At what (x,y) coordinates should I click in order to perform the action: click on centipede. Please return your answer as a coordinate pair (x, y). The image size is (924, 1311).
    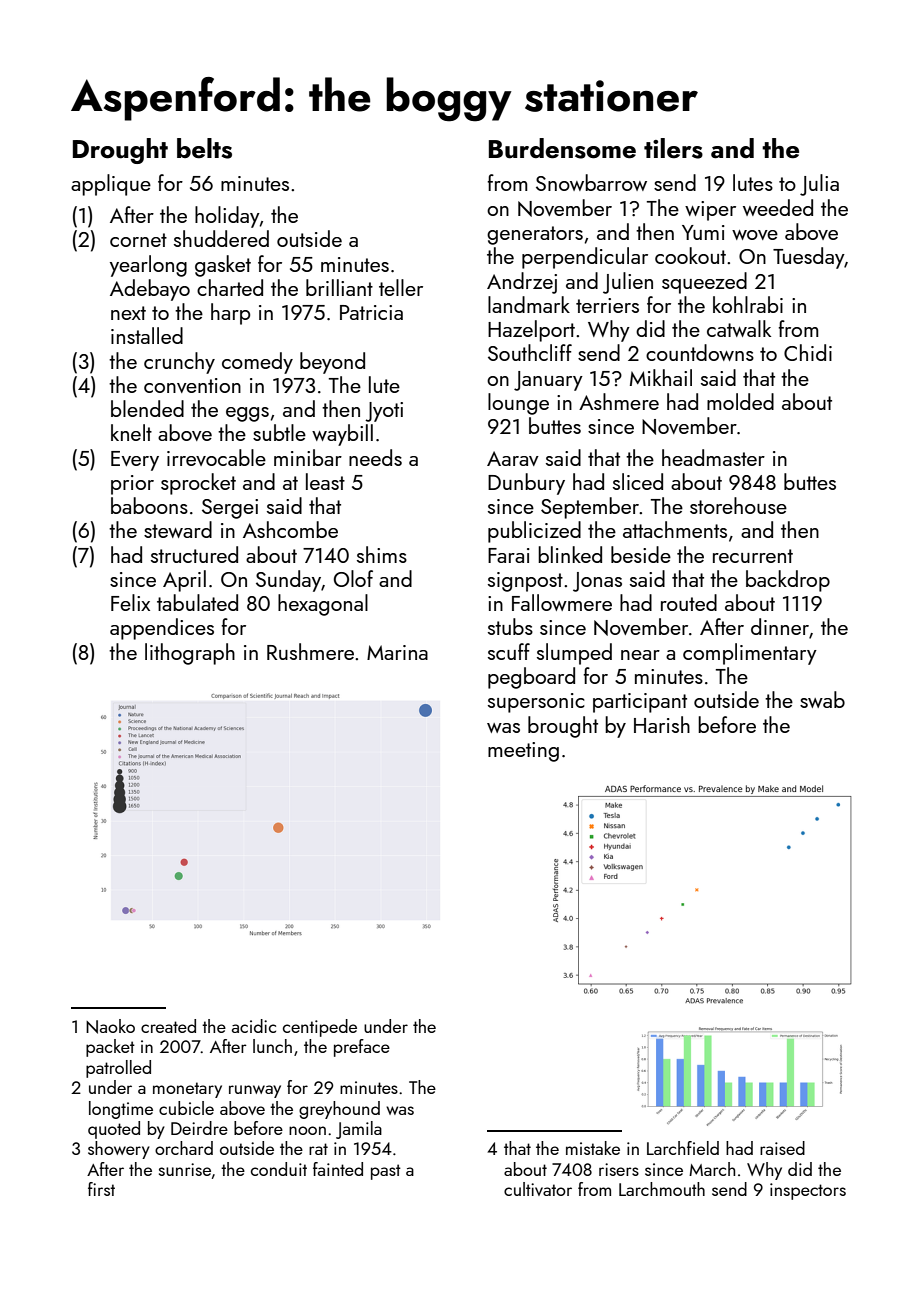
    Looking at the image, I should click on (320, 1028).
